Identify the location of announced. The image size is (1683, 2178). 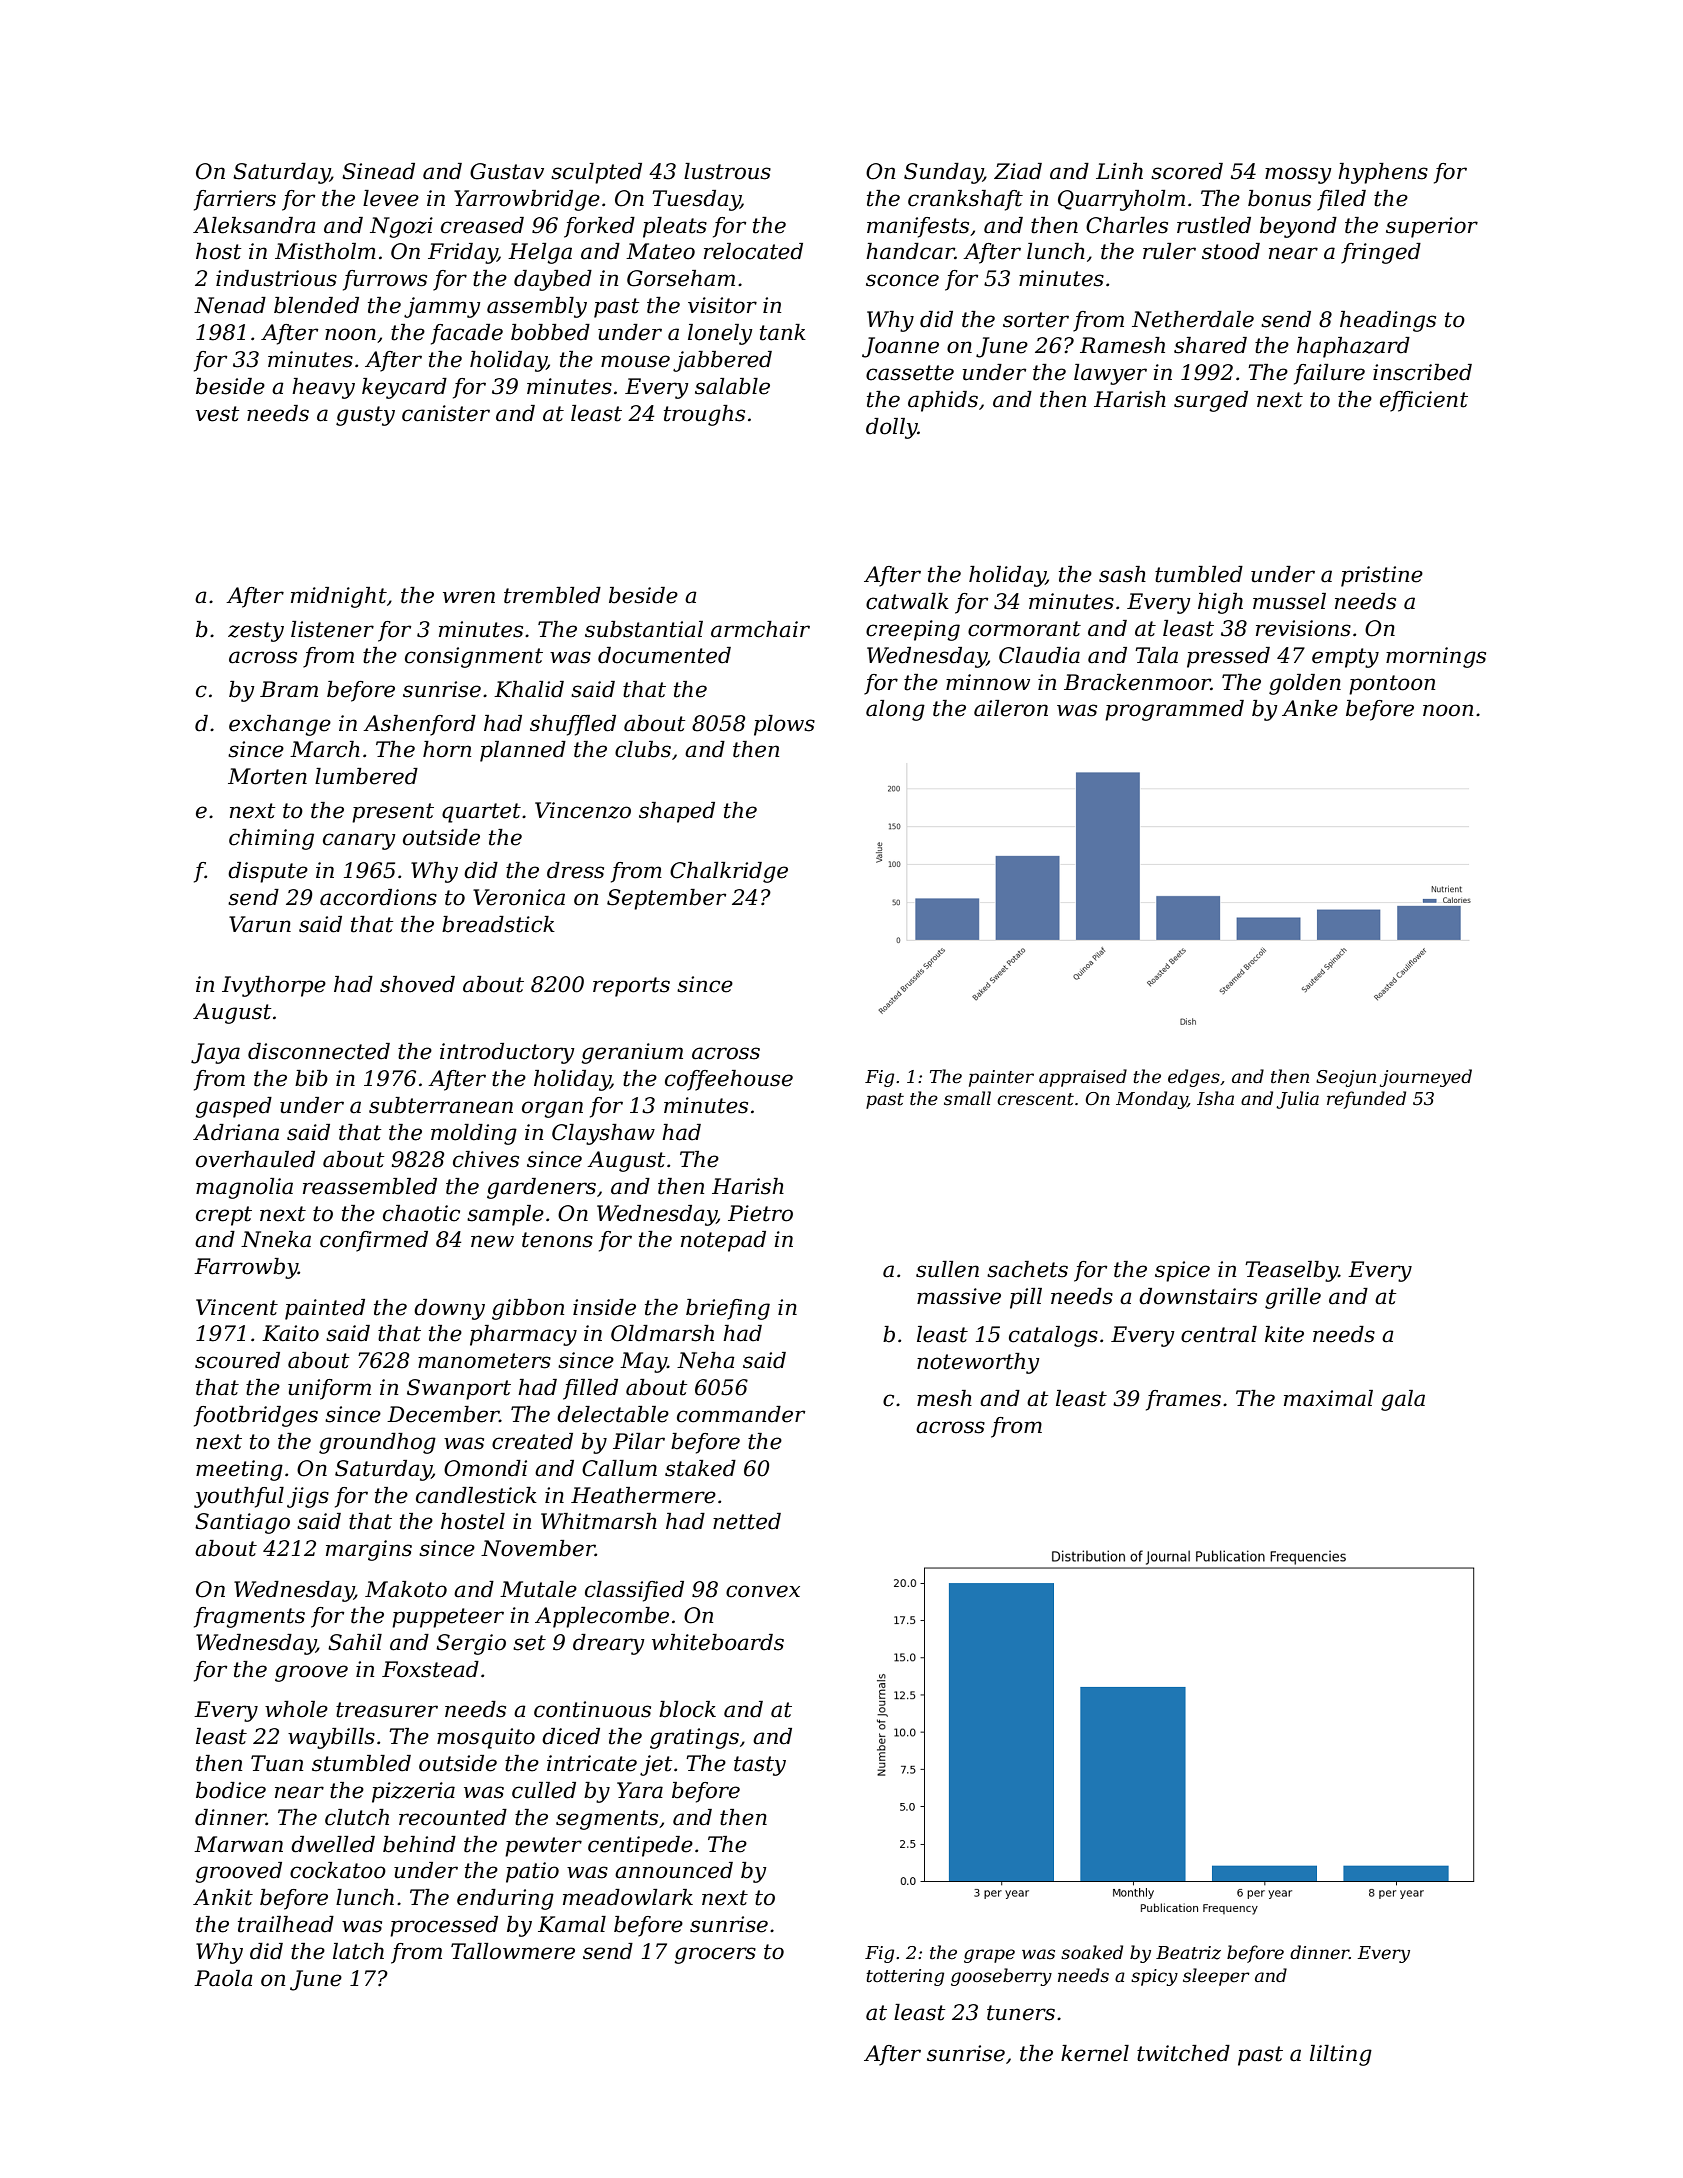
(674, 1870).
